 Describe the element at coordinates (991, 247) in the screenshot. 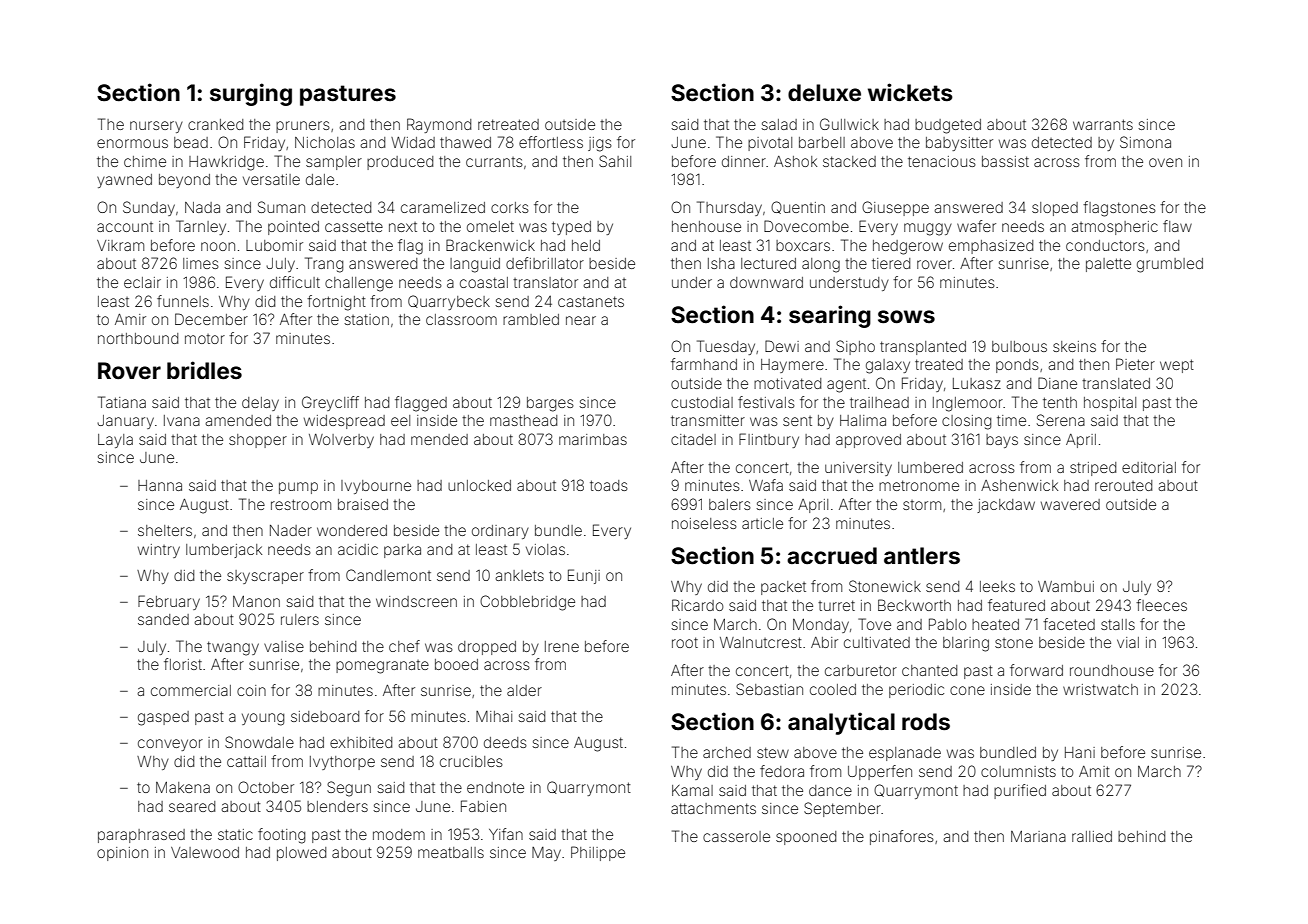

I see `emphasized` at that location.
